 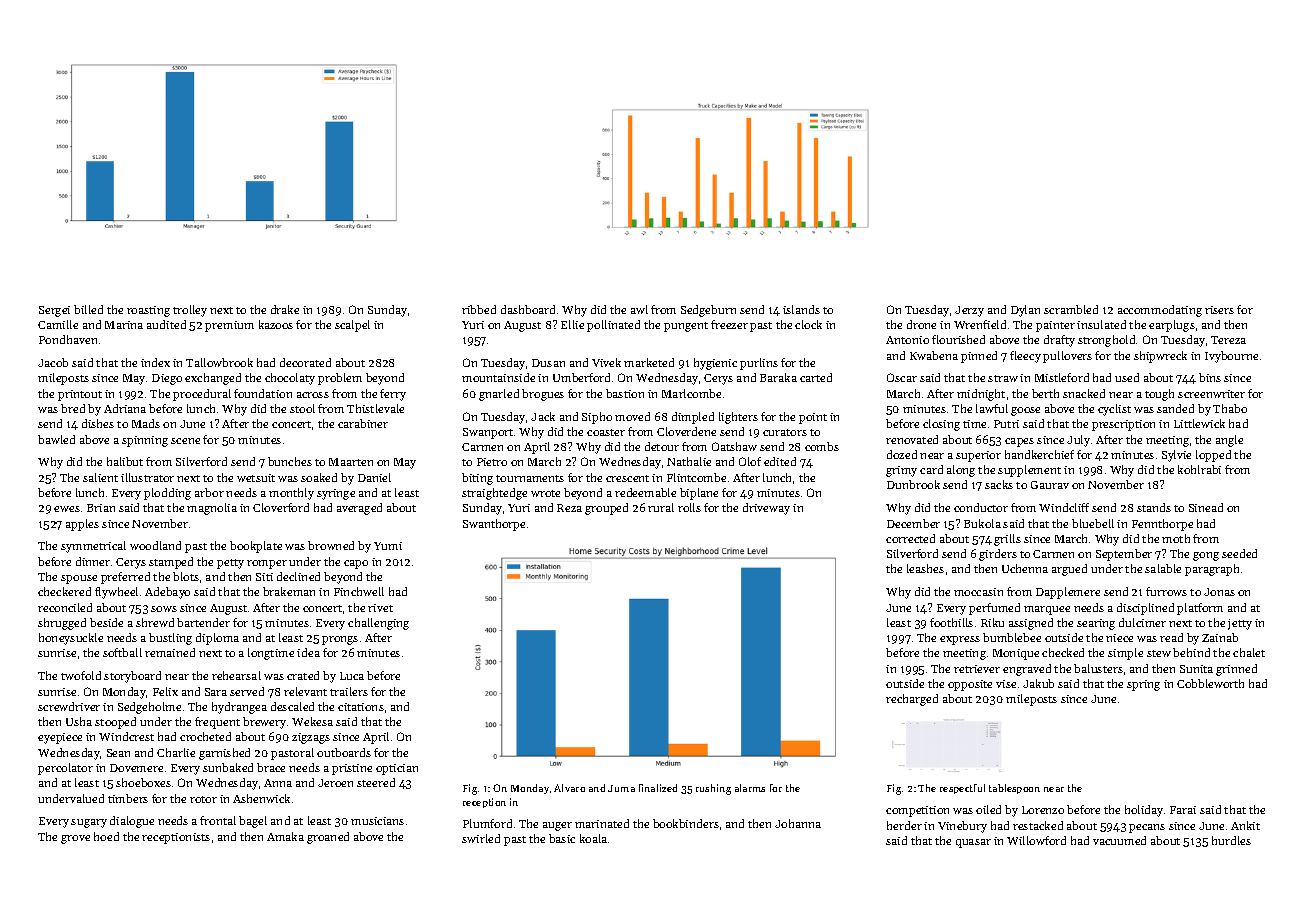 What do you see at coordinates (569, 788) in the page?
I see `Alvaro` at bounding box center [569, 788].
